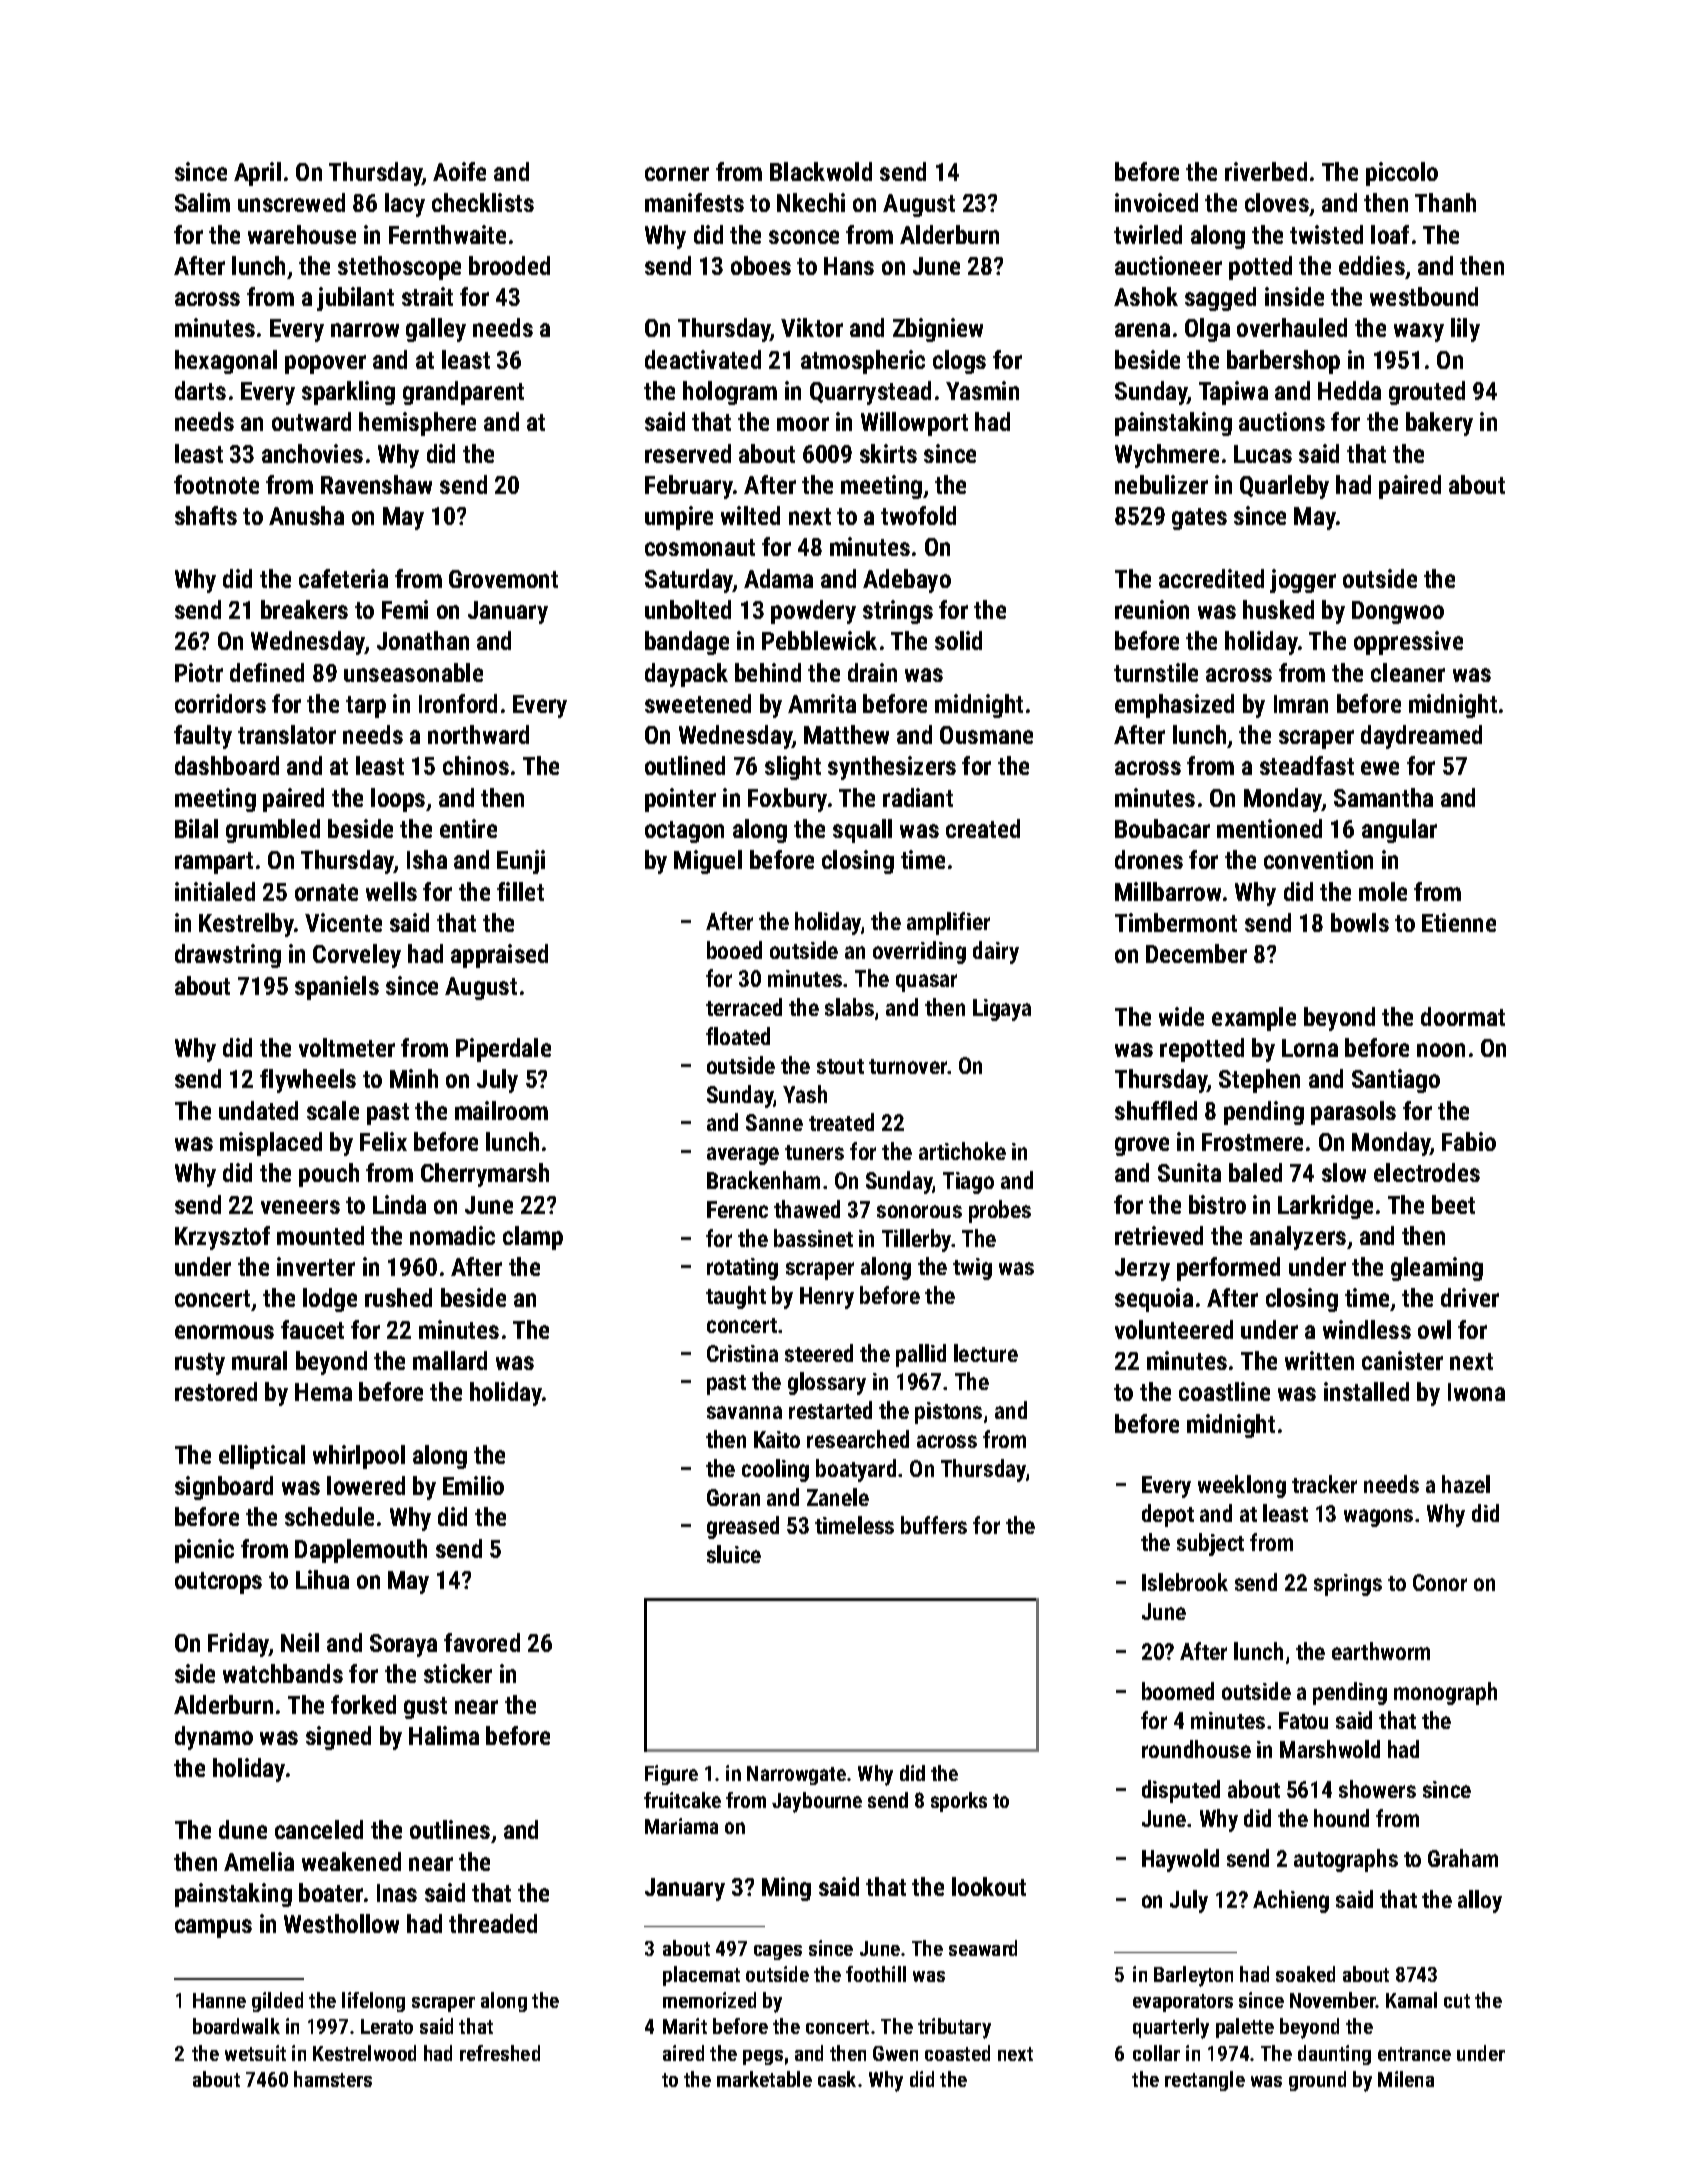 The height and width of the screenshot is (2178, 1683). Describe the element at coordinates (219, 2000) in the screenshot. I see `Hanne` at that location.
